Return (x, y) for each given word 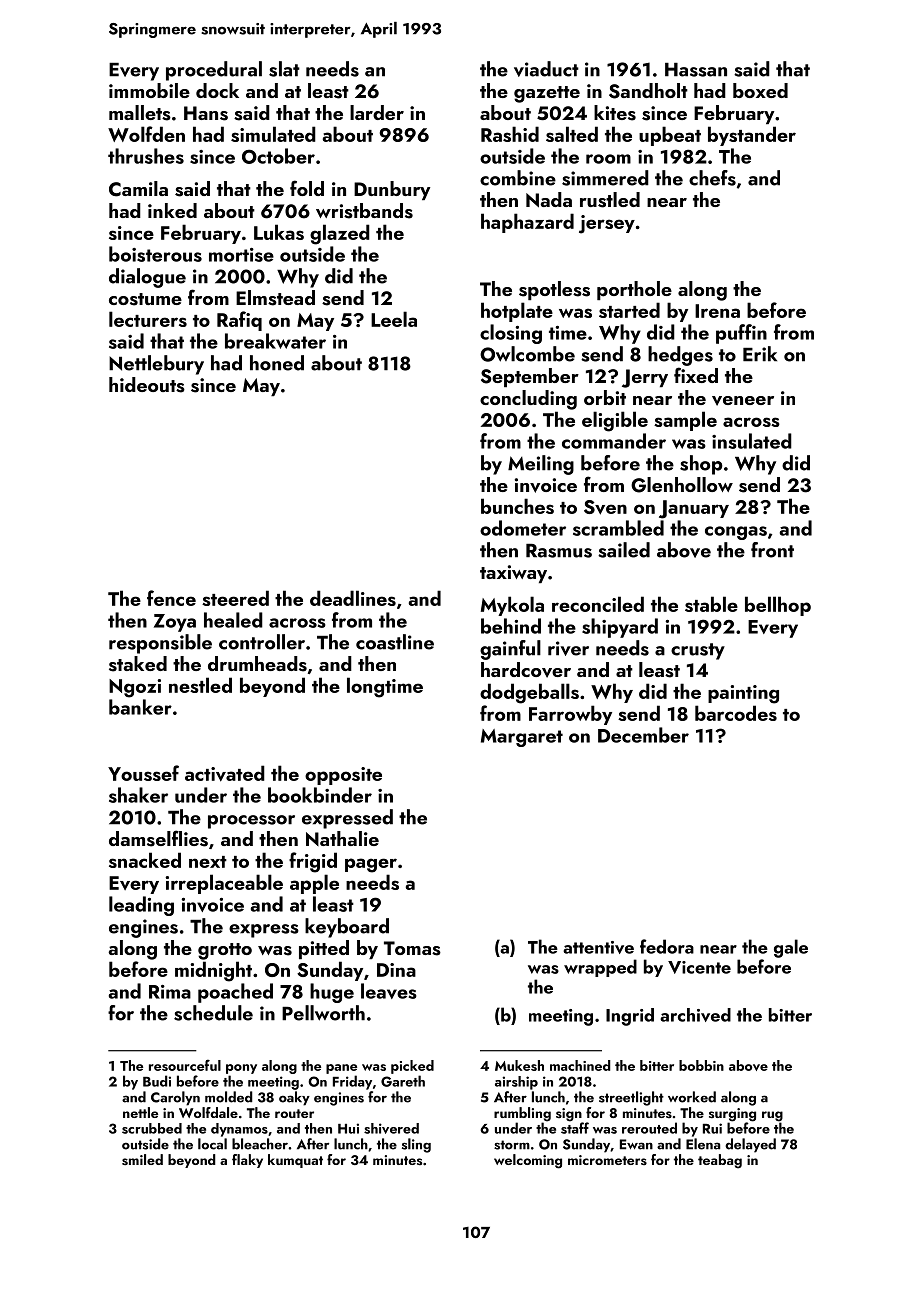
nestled (200, 685)
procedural (214, 71)
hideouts (147, 385)
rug (772, 1116)
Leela (394, 319)
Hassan (696, 70)
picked (412, 1067)
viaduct (546, 69)
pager (371, 865)
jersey (607, 224)
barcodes (736, 713)
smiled (142, 1160)
